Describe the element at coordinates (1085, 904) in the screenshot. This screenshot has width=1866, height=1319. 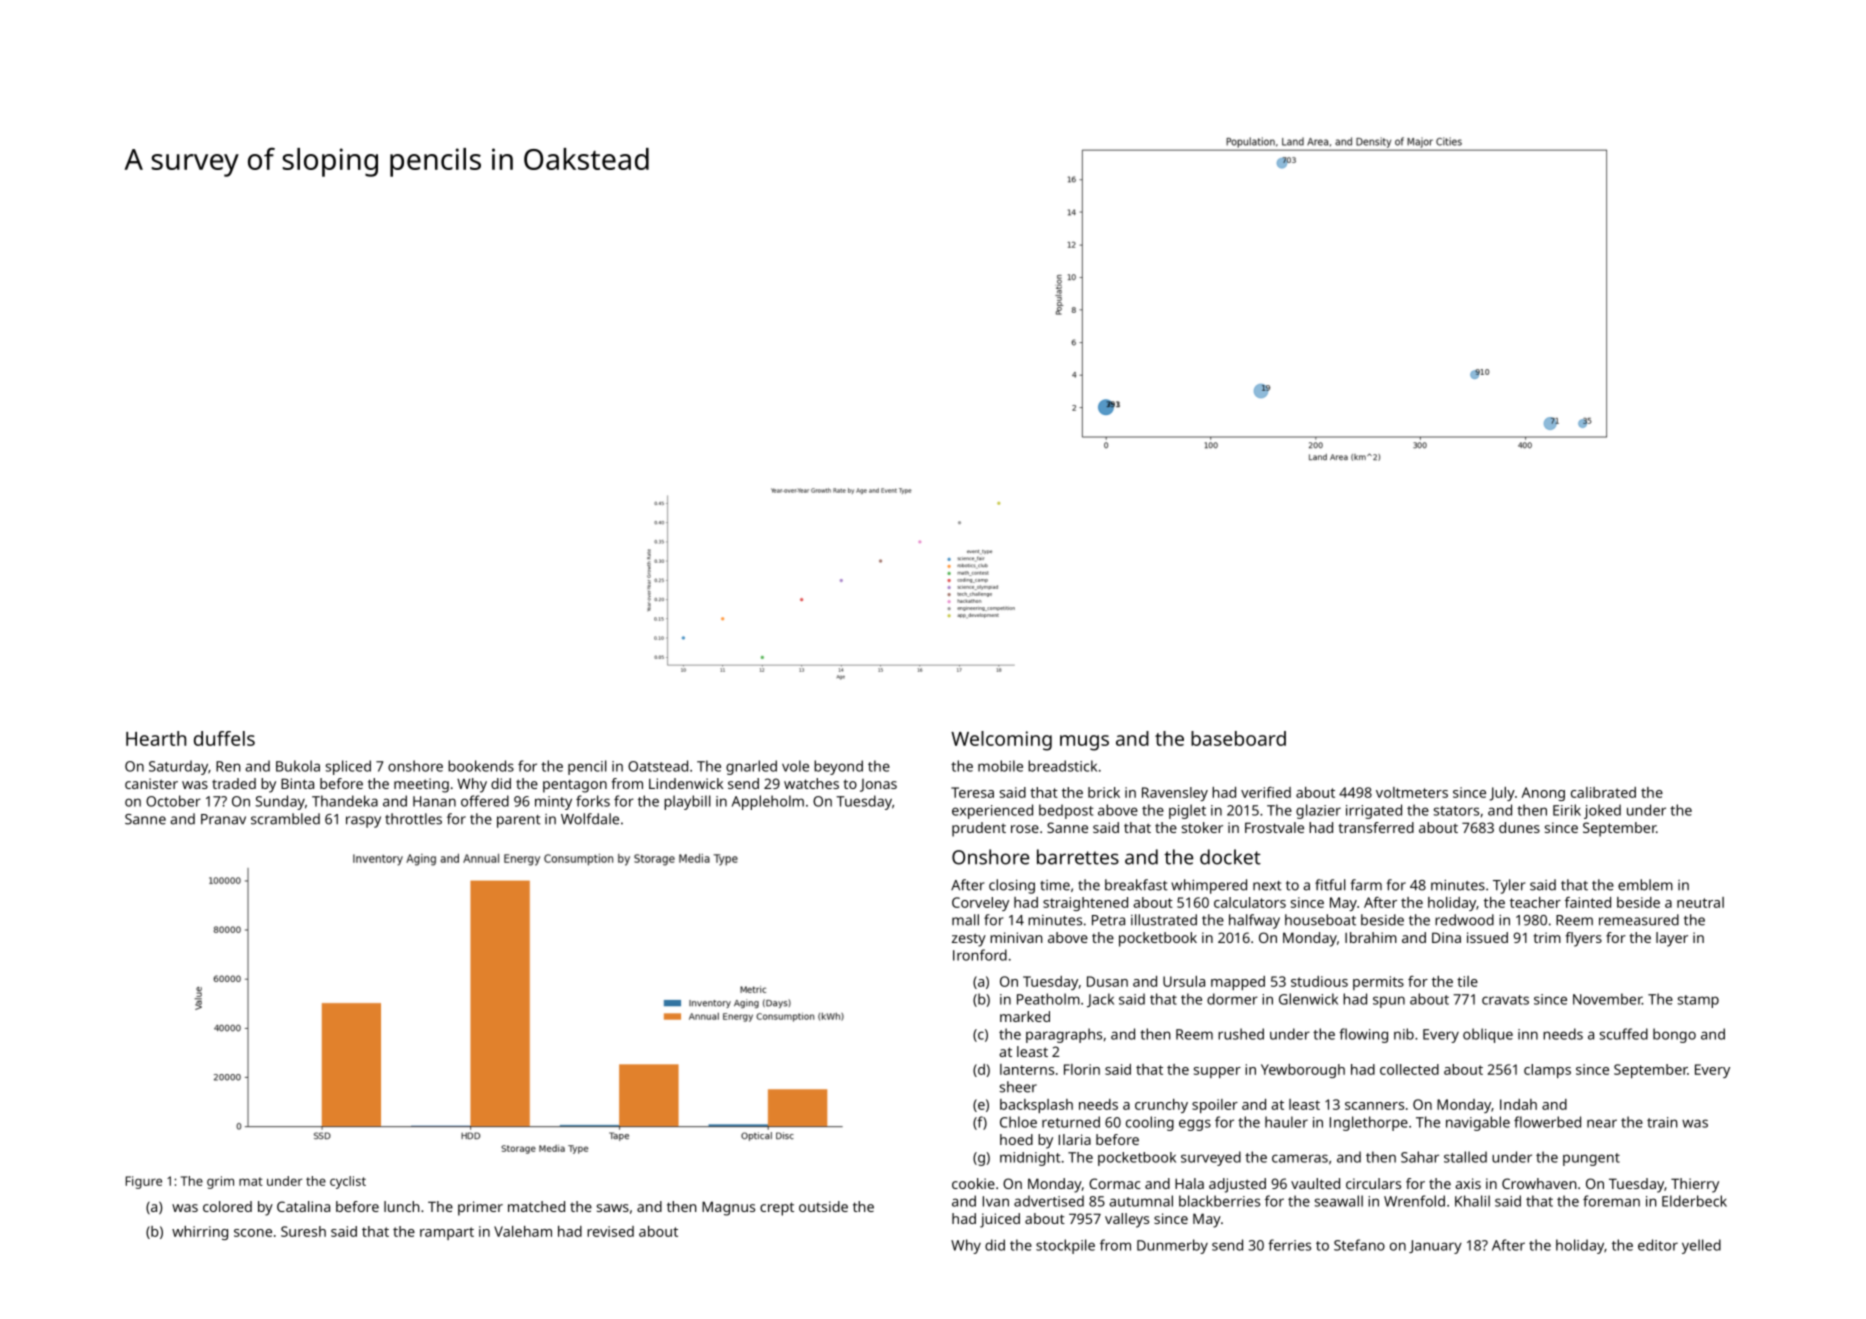
I see `straightened` at that location.
